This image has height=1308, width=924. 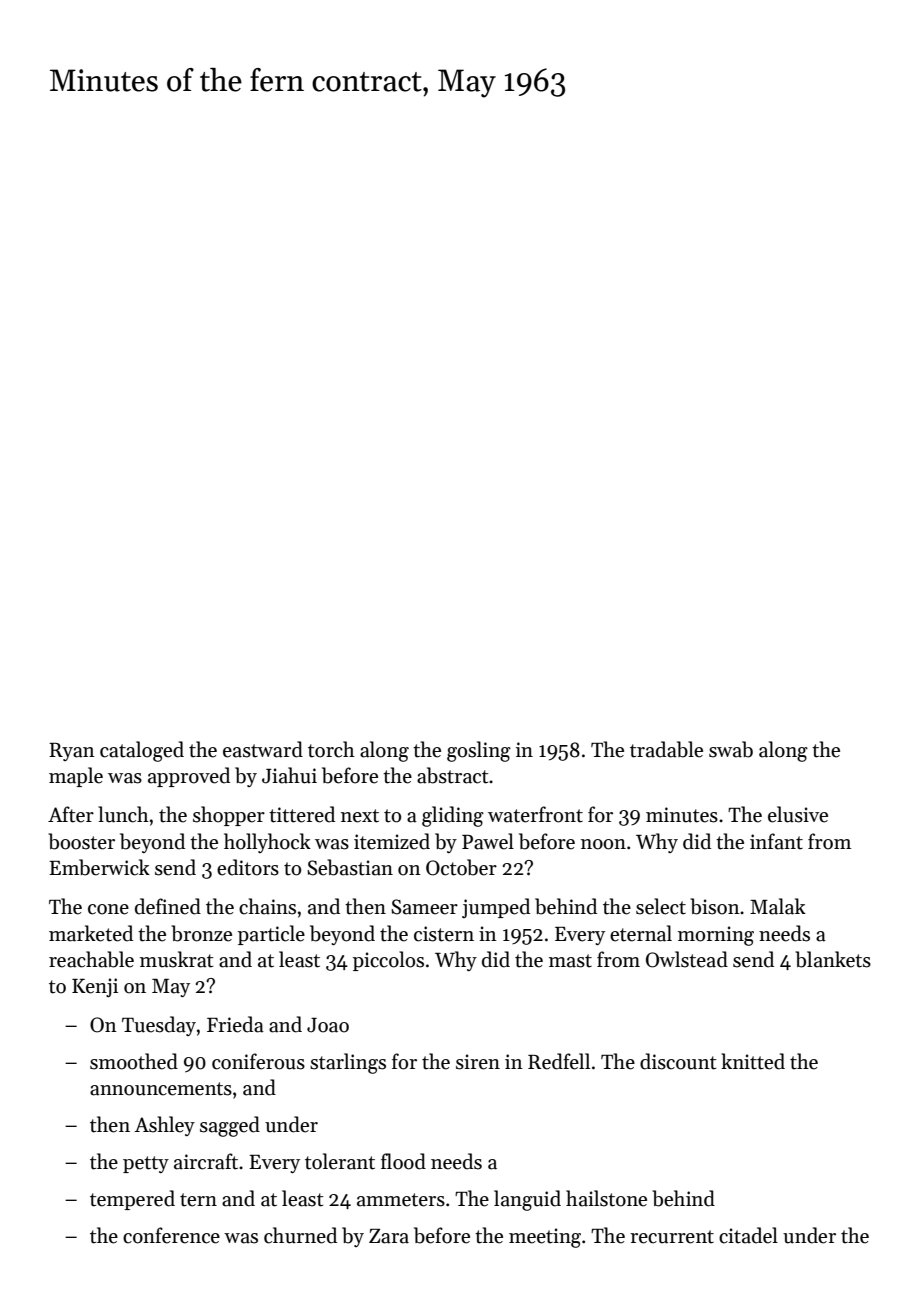 I want to click on approved, so click(x=189, y=777).
